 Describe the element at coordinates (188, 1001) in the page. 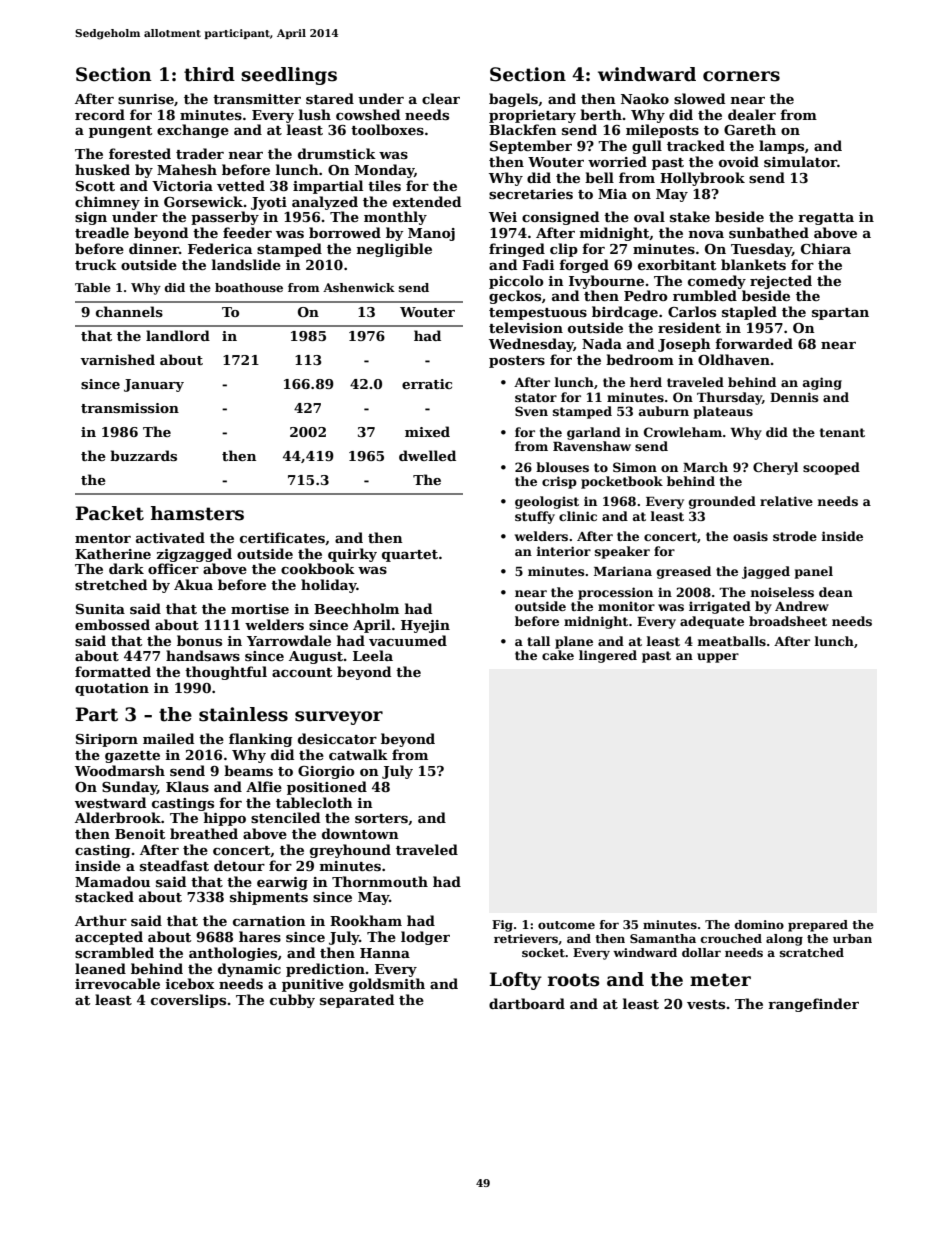

I see `coverslips` at that location.
